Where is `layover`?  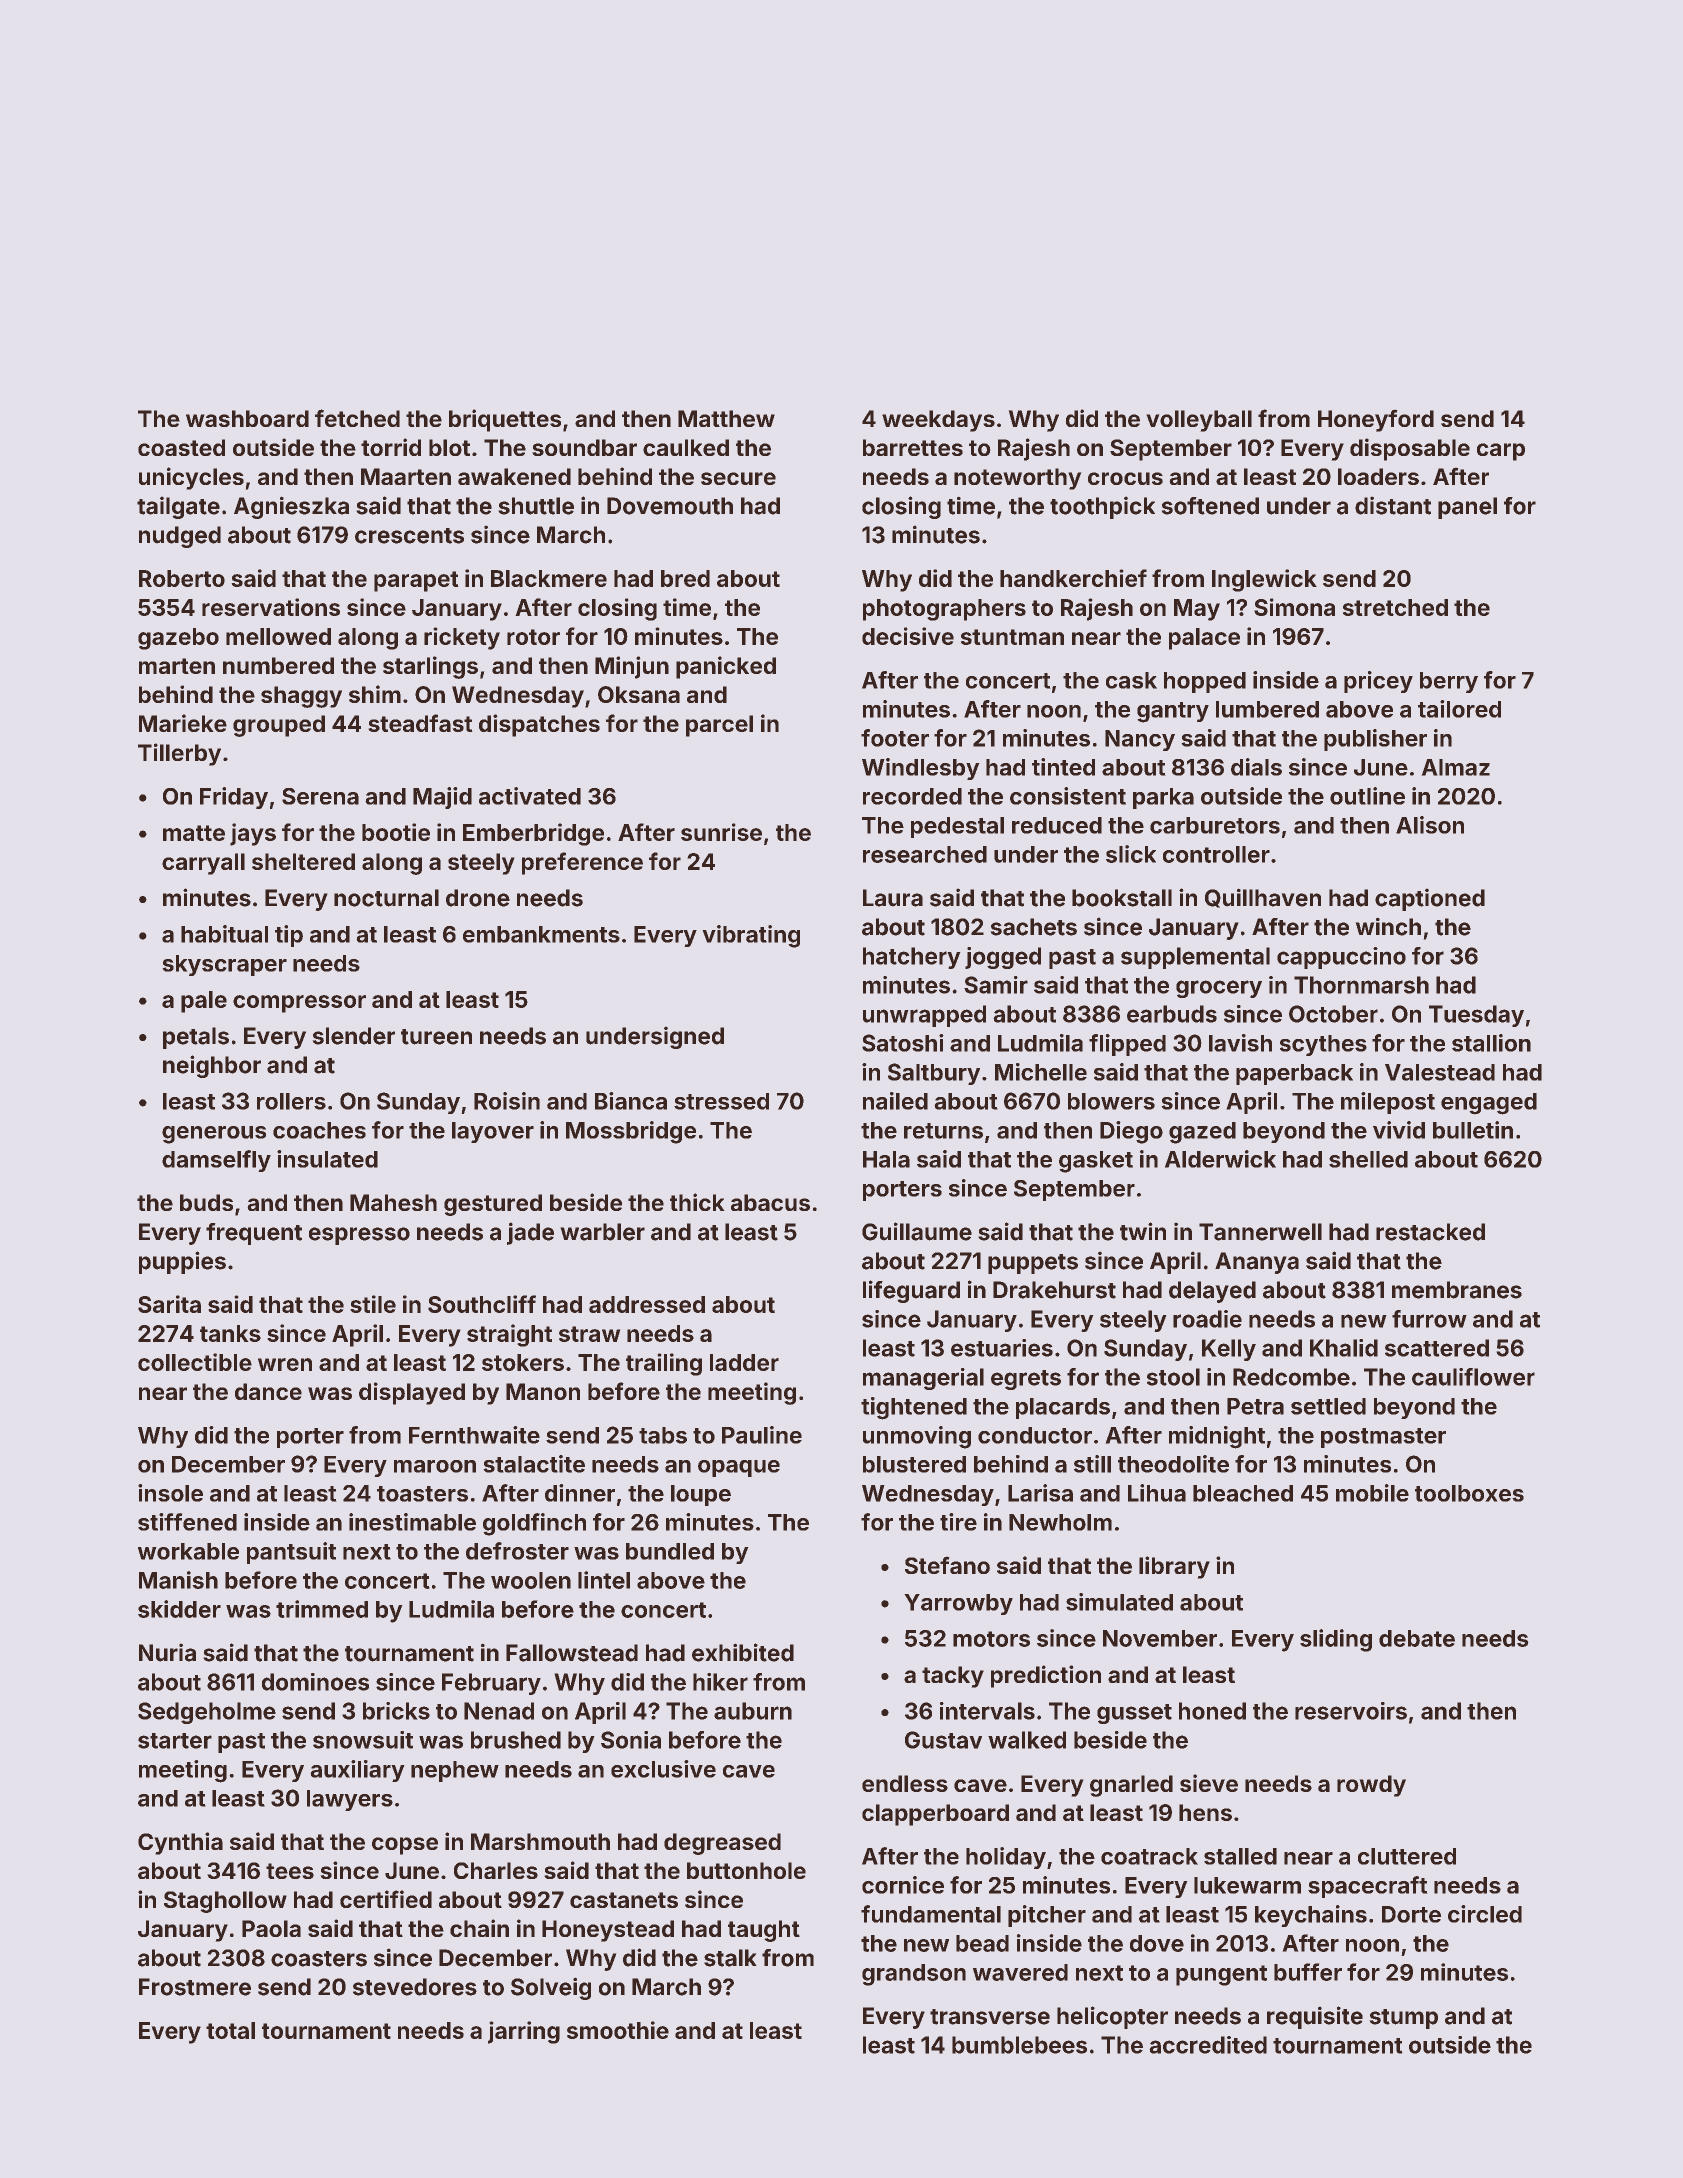 layover is located at coordinates (493, 1132).
